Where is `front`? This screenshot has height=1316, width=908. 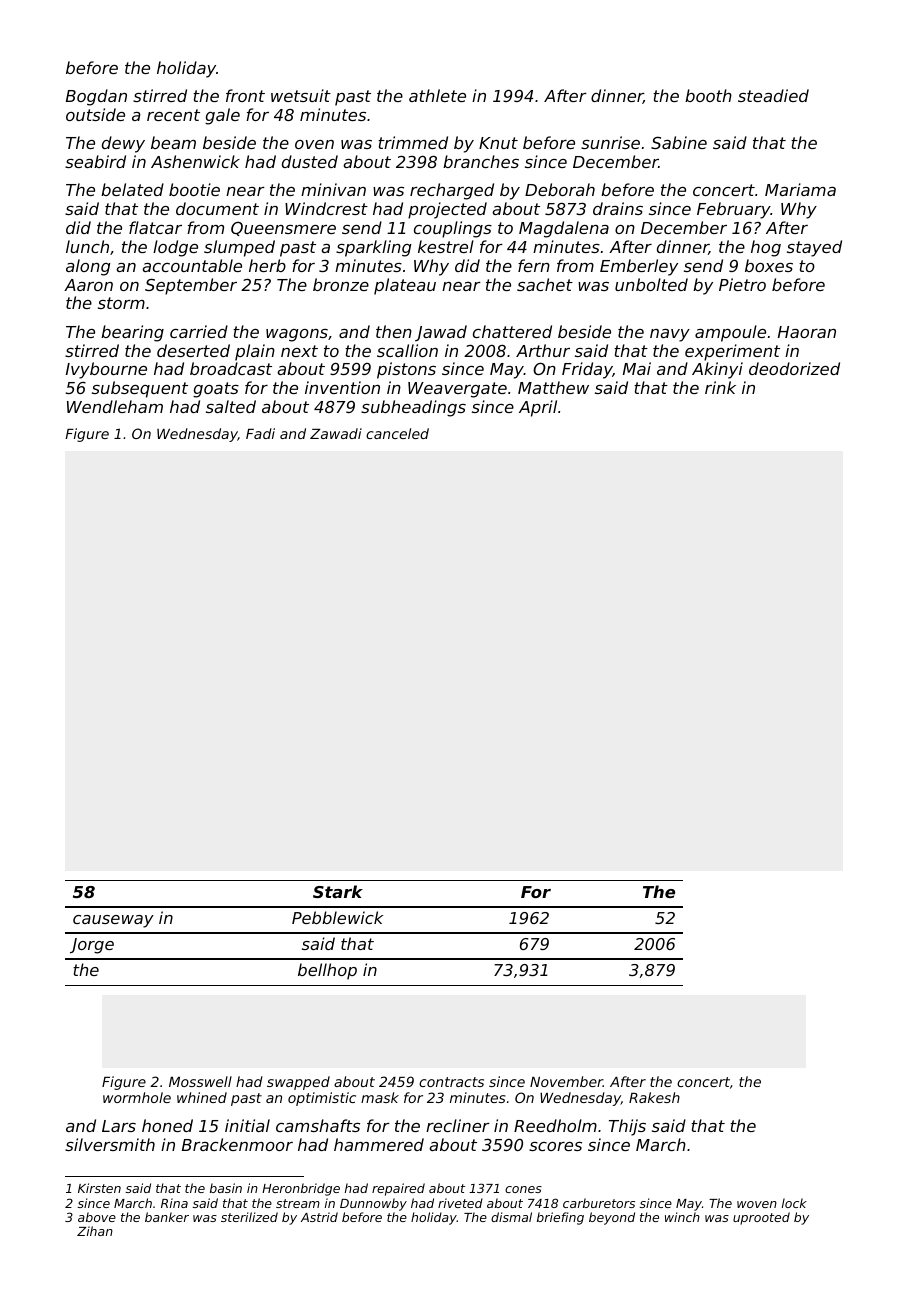 front is located at coordinates (245, 95).
